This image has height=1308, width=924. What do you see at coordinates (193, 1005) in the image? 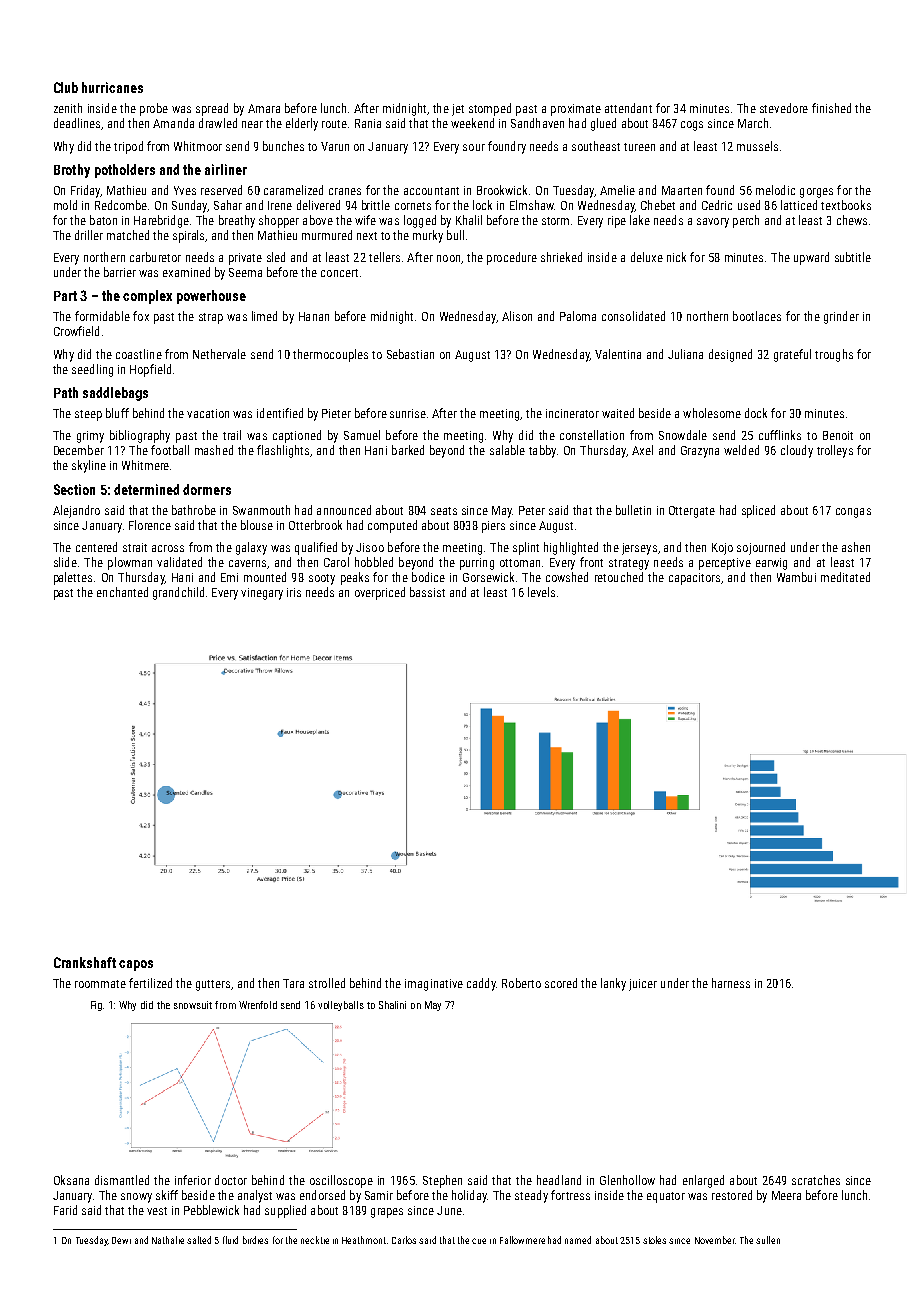
I see `snowsuit` at bounding box center [193, 1005].
